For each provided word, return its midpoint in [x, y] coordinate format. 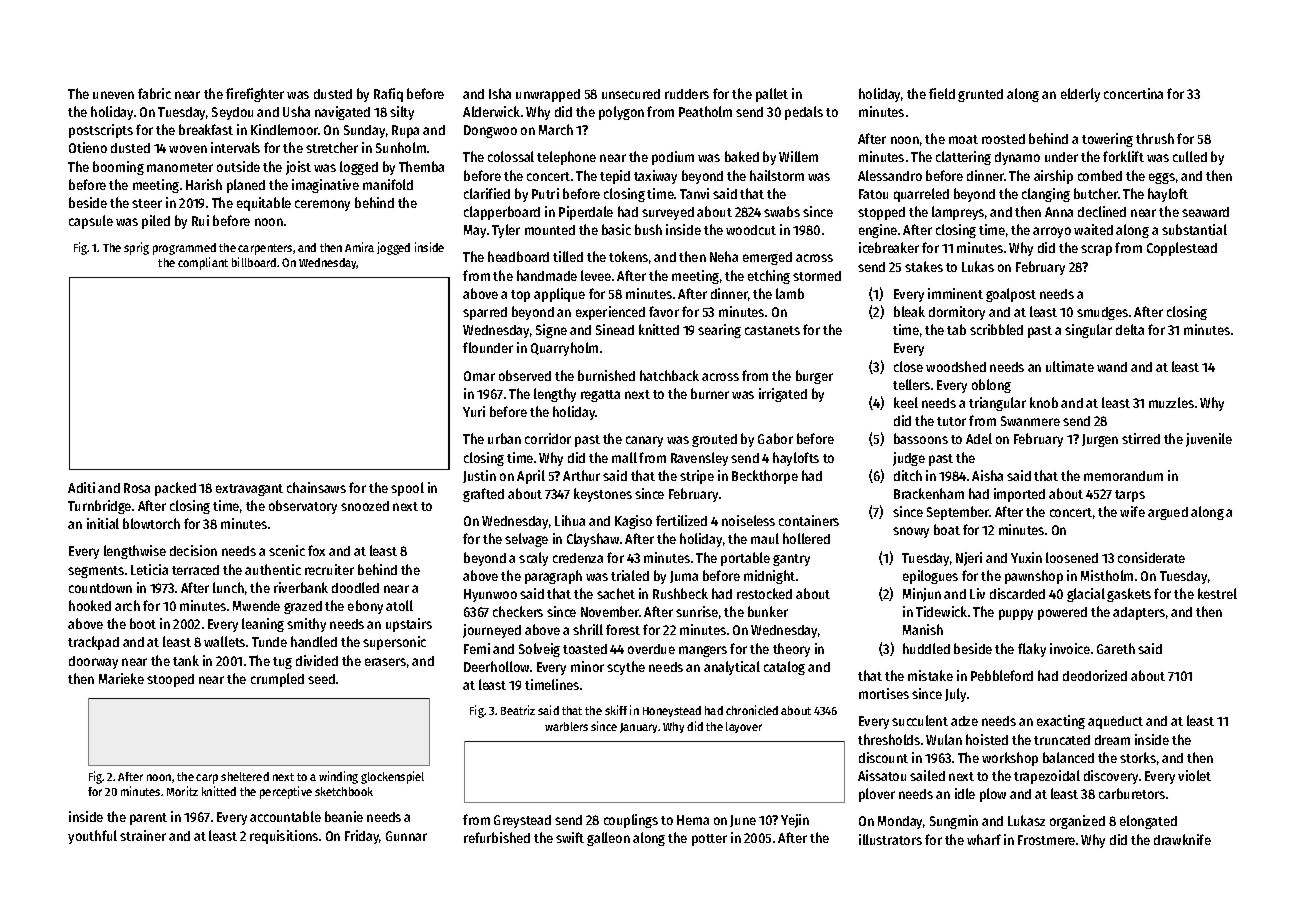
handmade [547, 275]
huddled [926, 648]
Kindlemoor [284, 129]
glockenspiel [392, 777]
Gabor [775, 438]
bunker [768, 611]
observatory [303, 507]
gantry [791, 560]
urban [504, 438]
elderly [1080, 95]
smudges [1102, 313]
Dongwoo [490, 131]
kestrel [1217, 593]
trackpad [93, 643]
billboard [254, 262]
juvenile [1209, 440]
